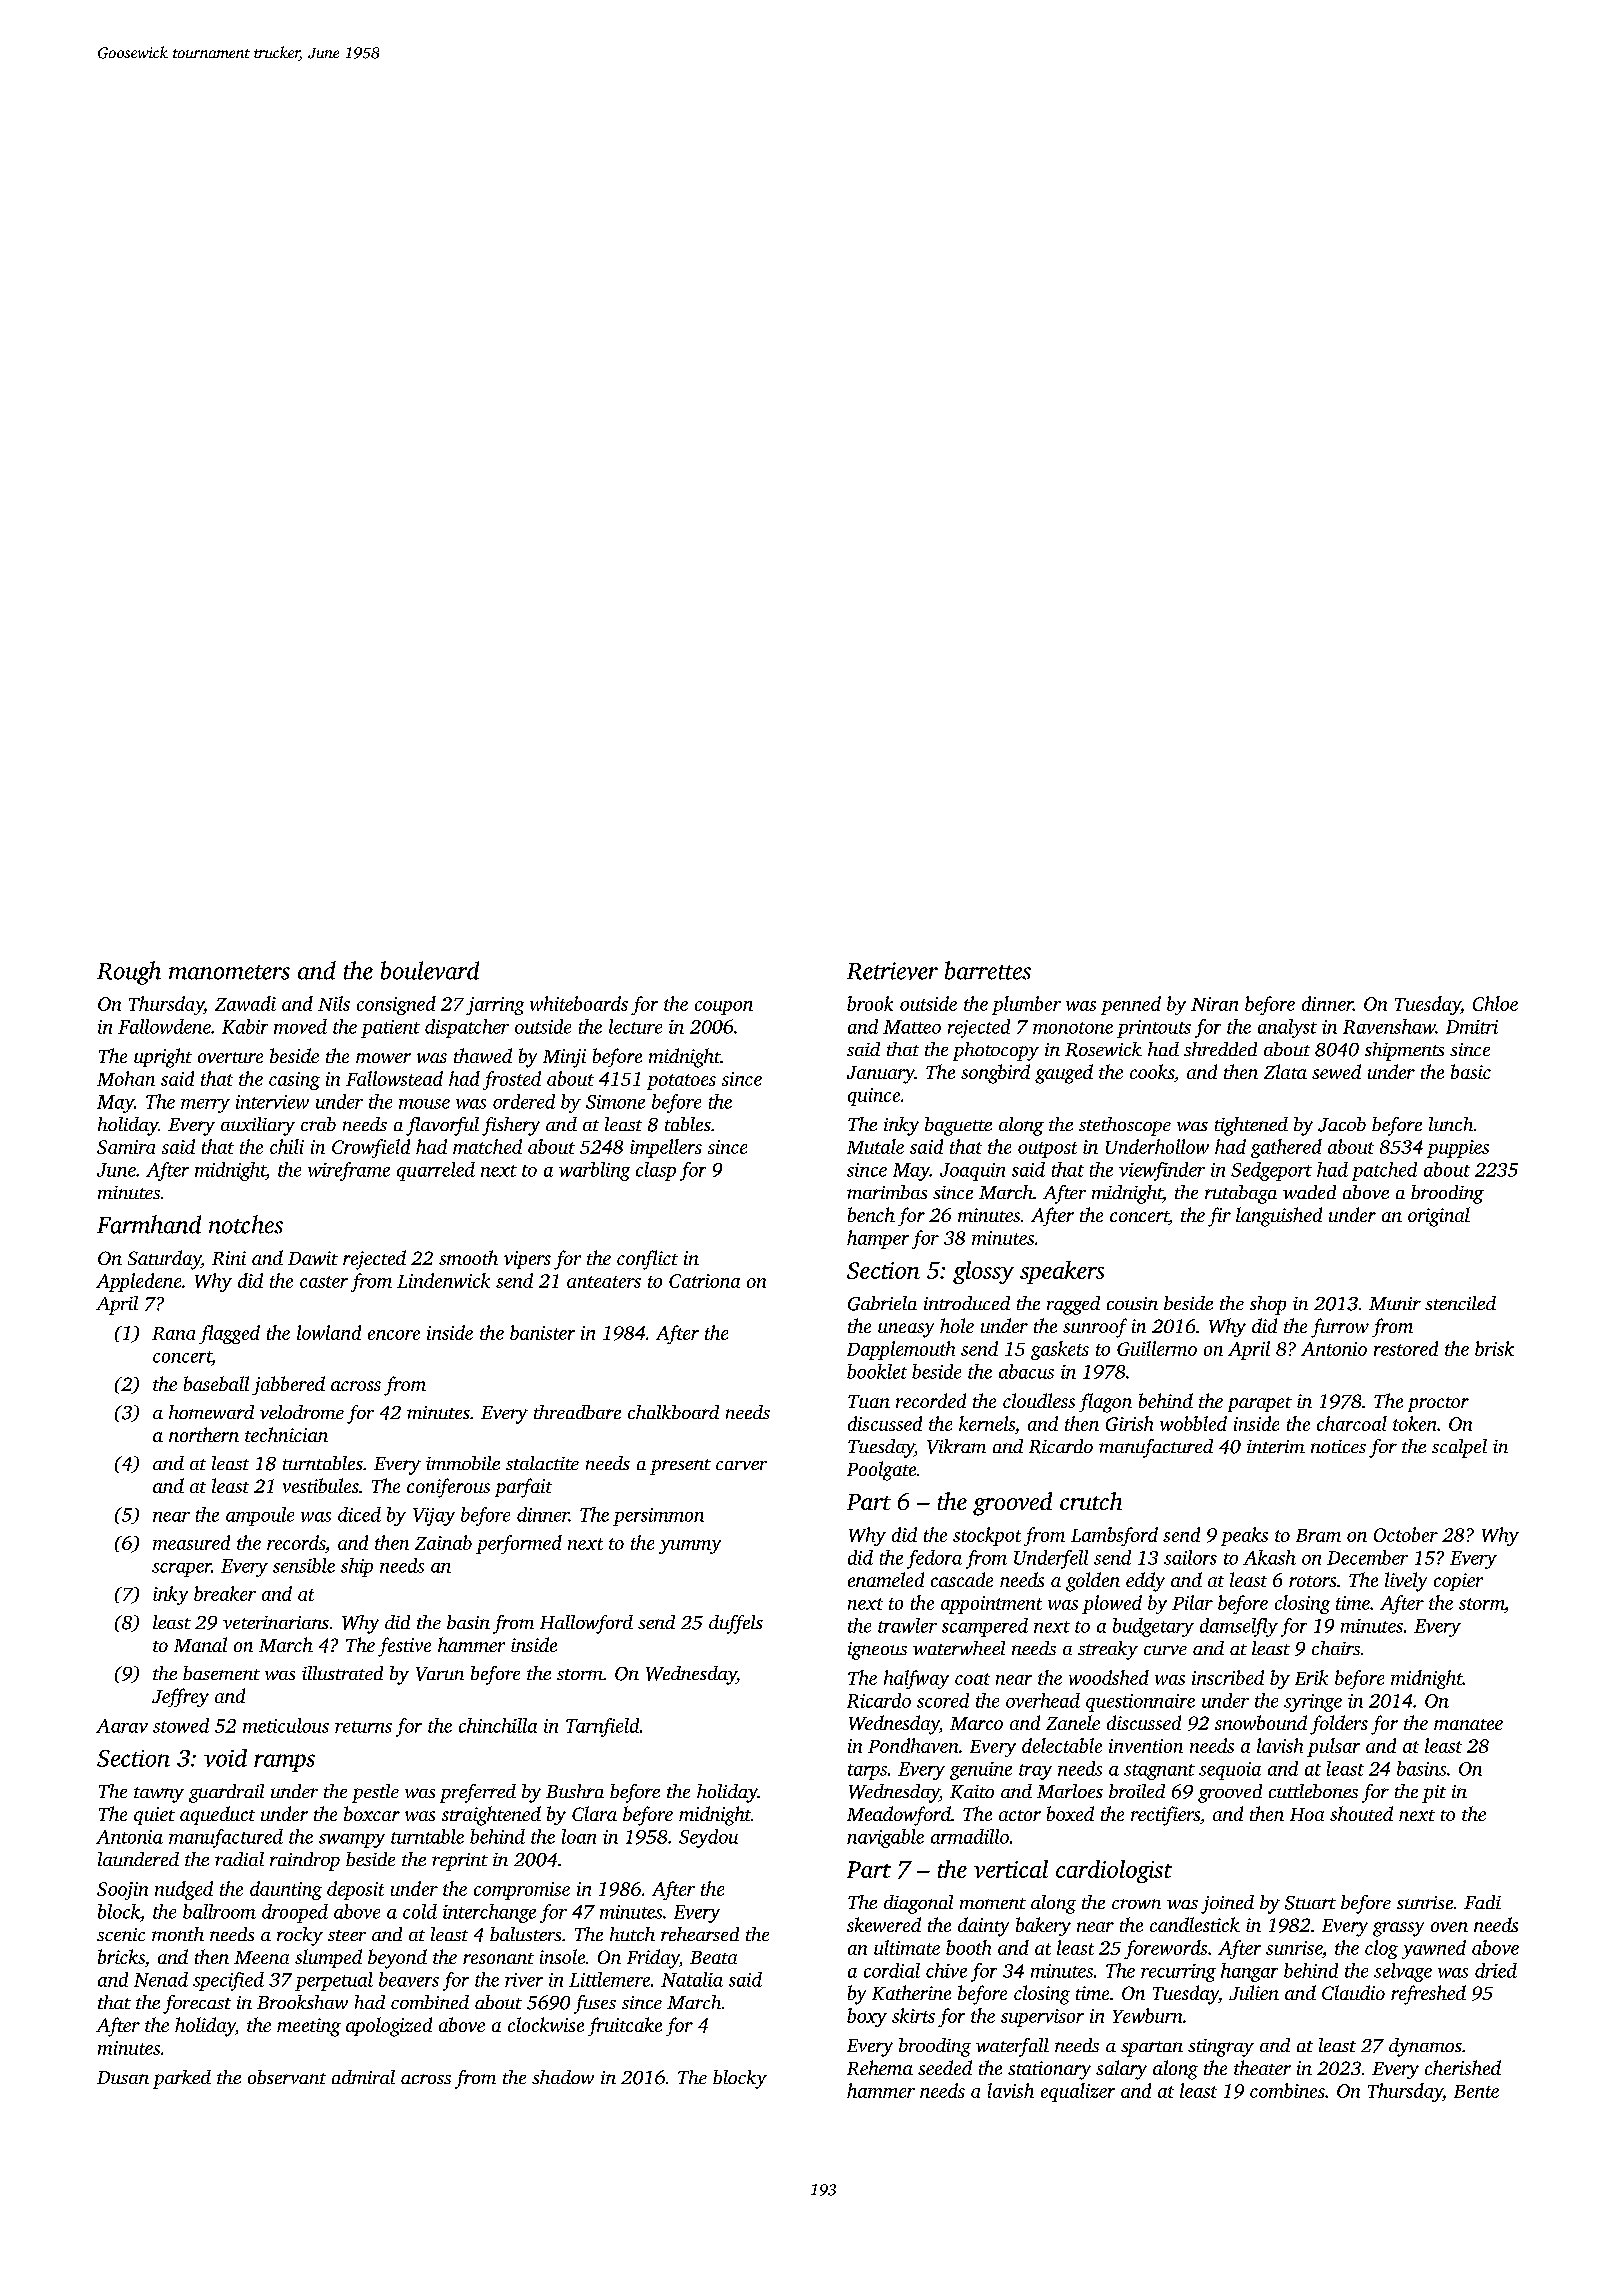 This screenshot has height=2292, width=1620. I want to click on mouse, so click(424, 1104).
